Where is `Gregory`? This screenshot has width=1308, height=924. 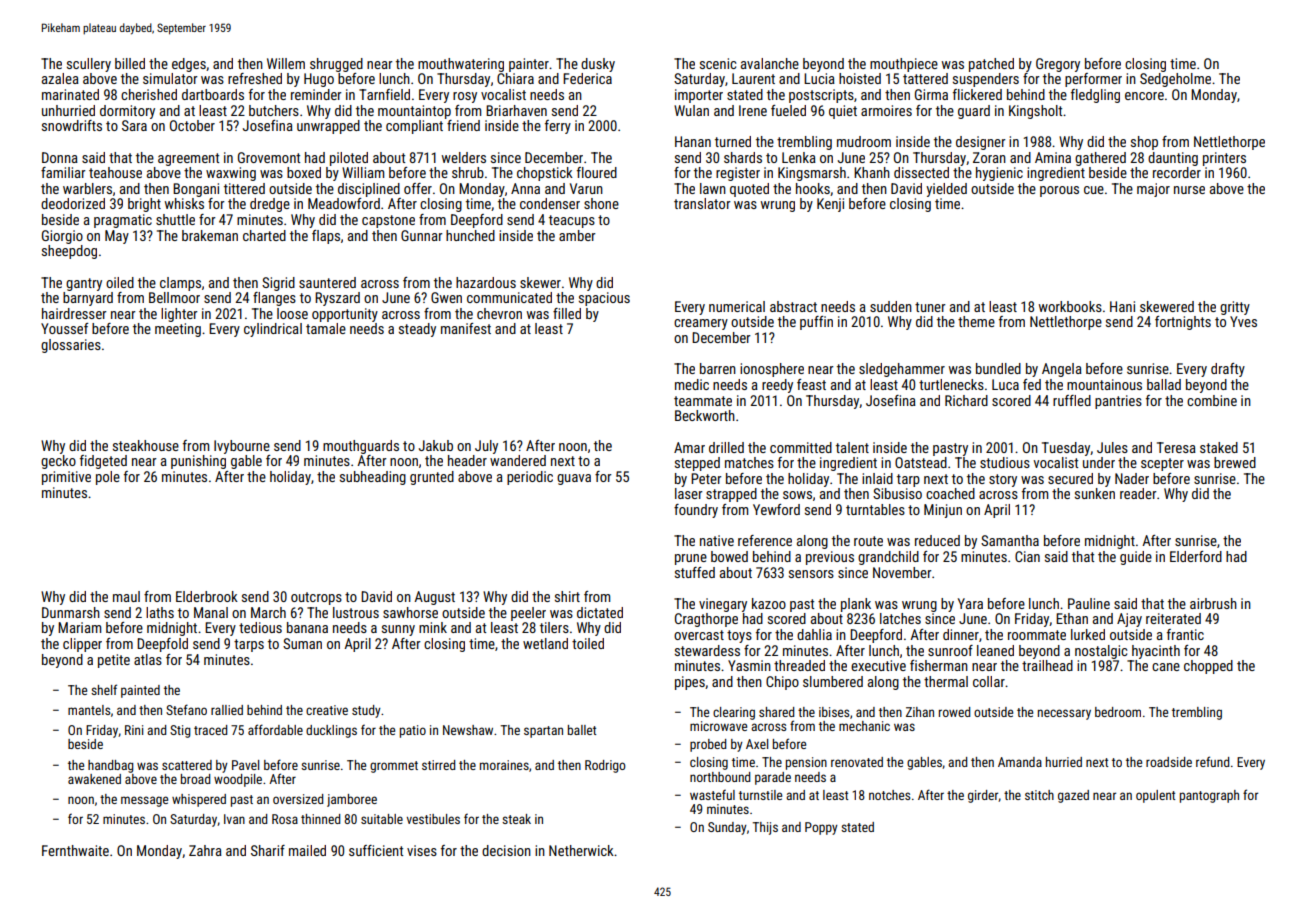
Gregory is located at coordinates (1058, 65).
